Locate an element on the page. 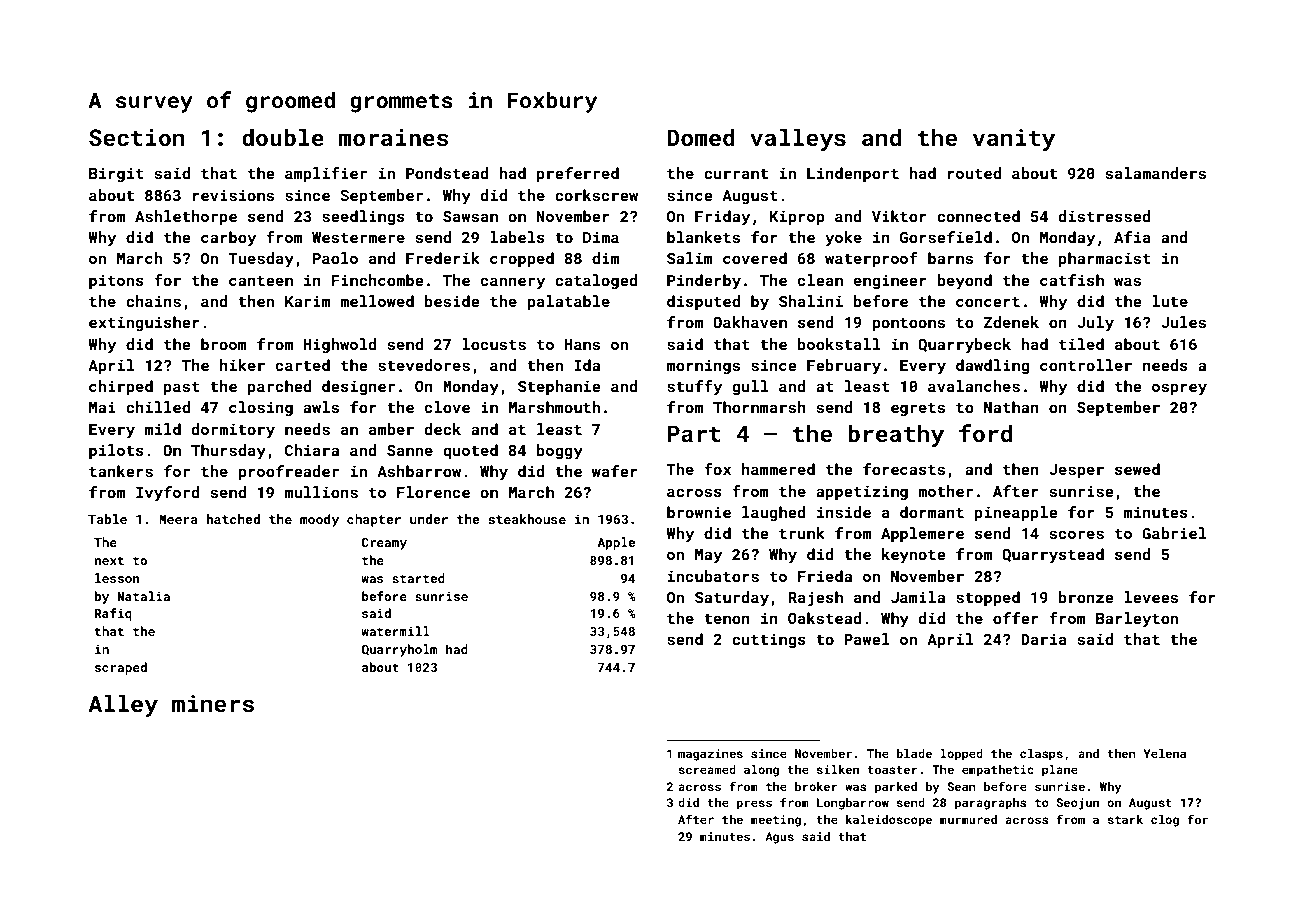  scraped is located at coordinates (121, 668).
